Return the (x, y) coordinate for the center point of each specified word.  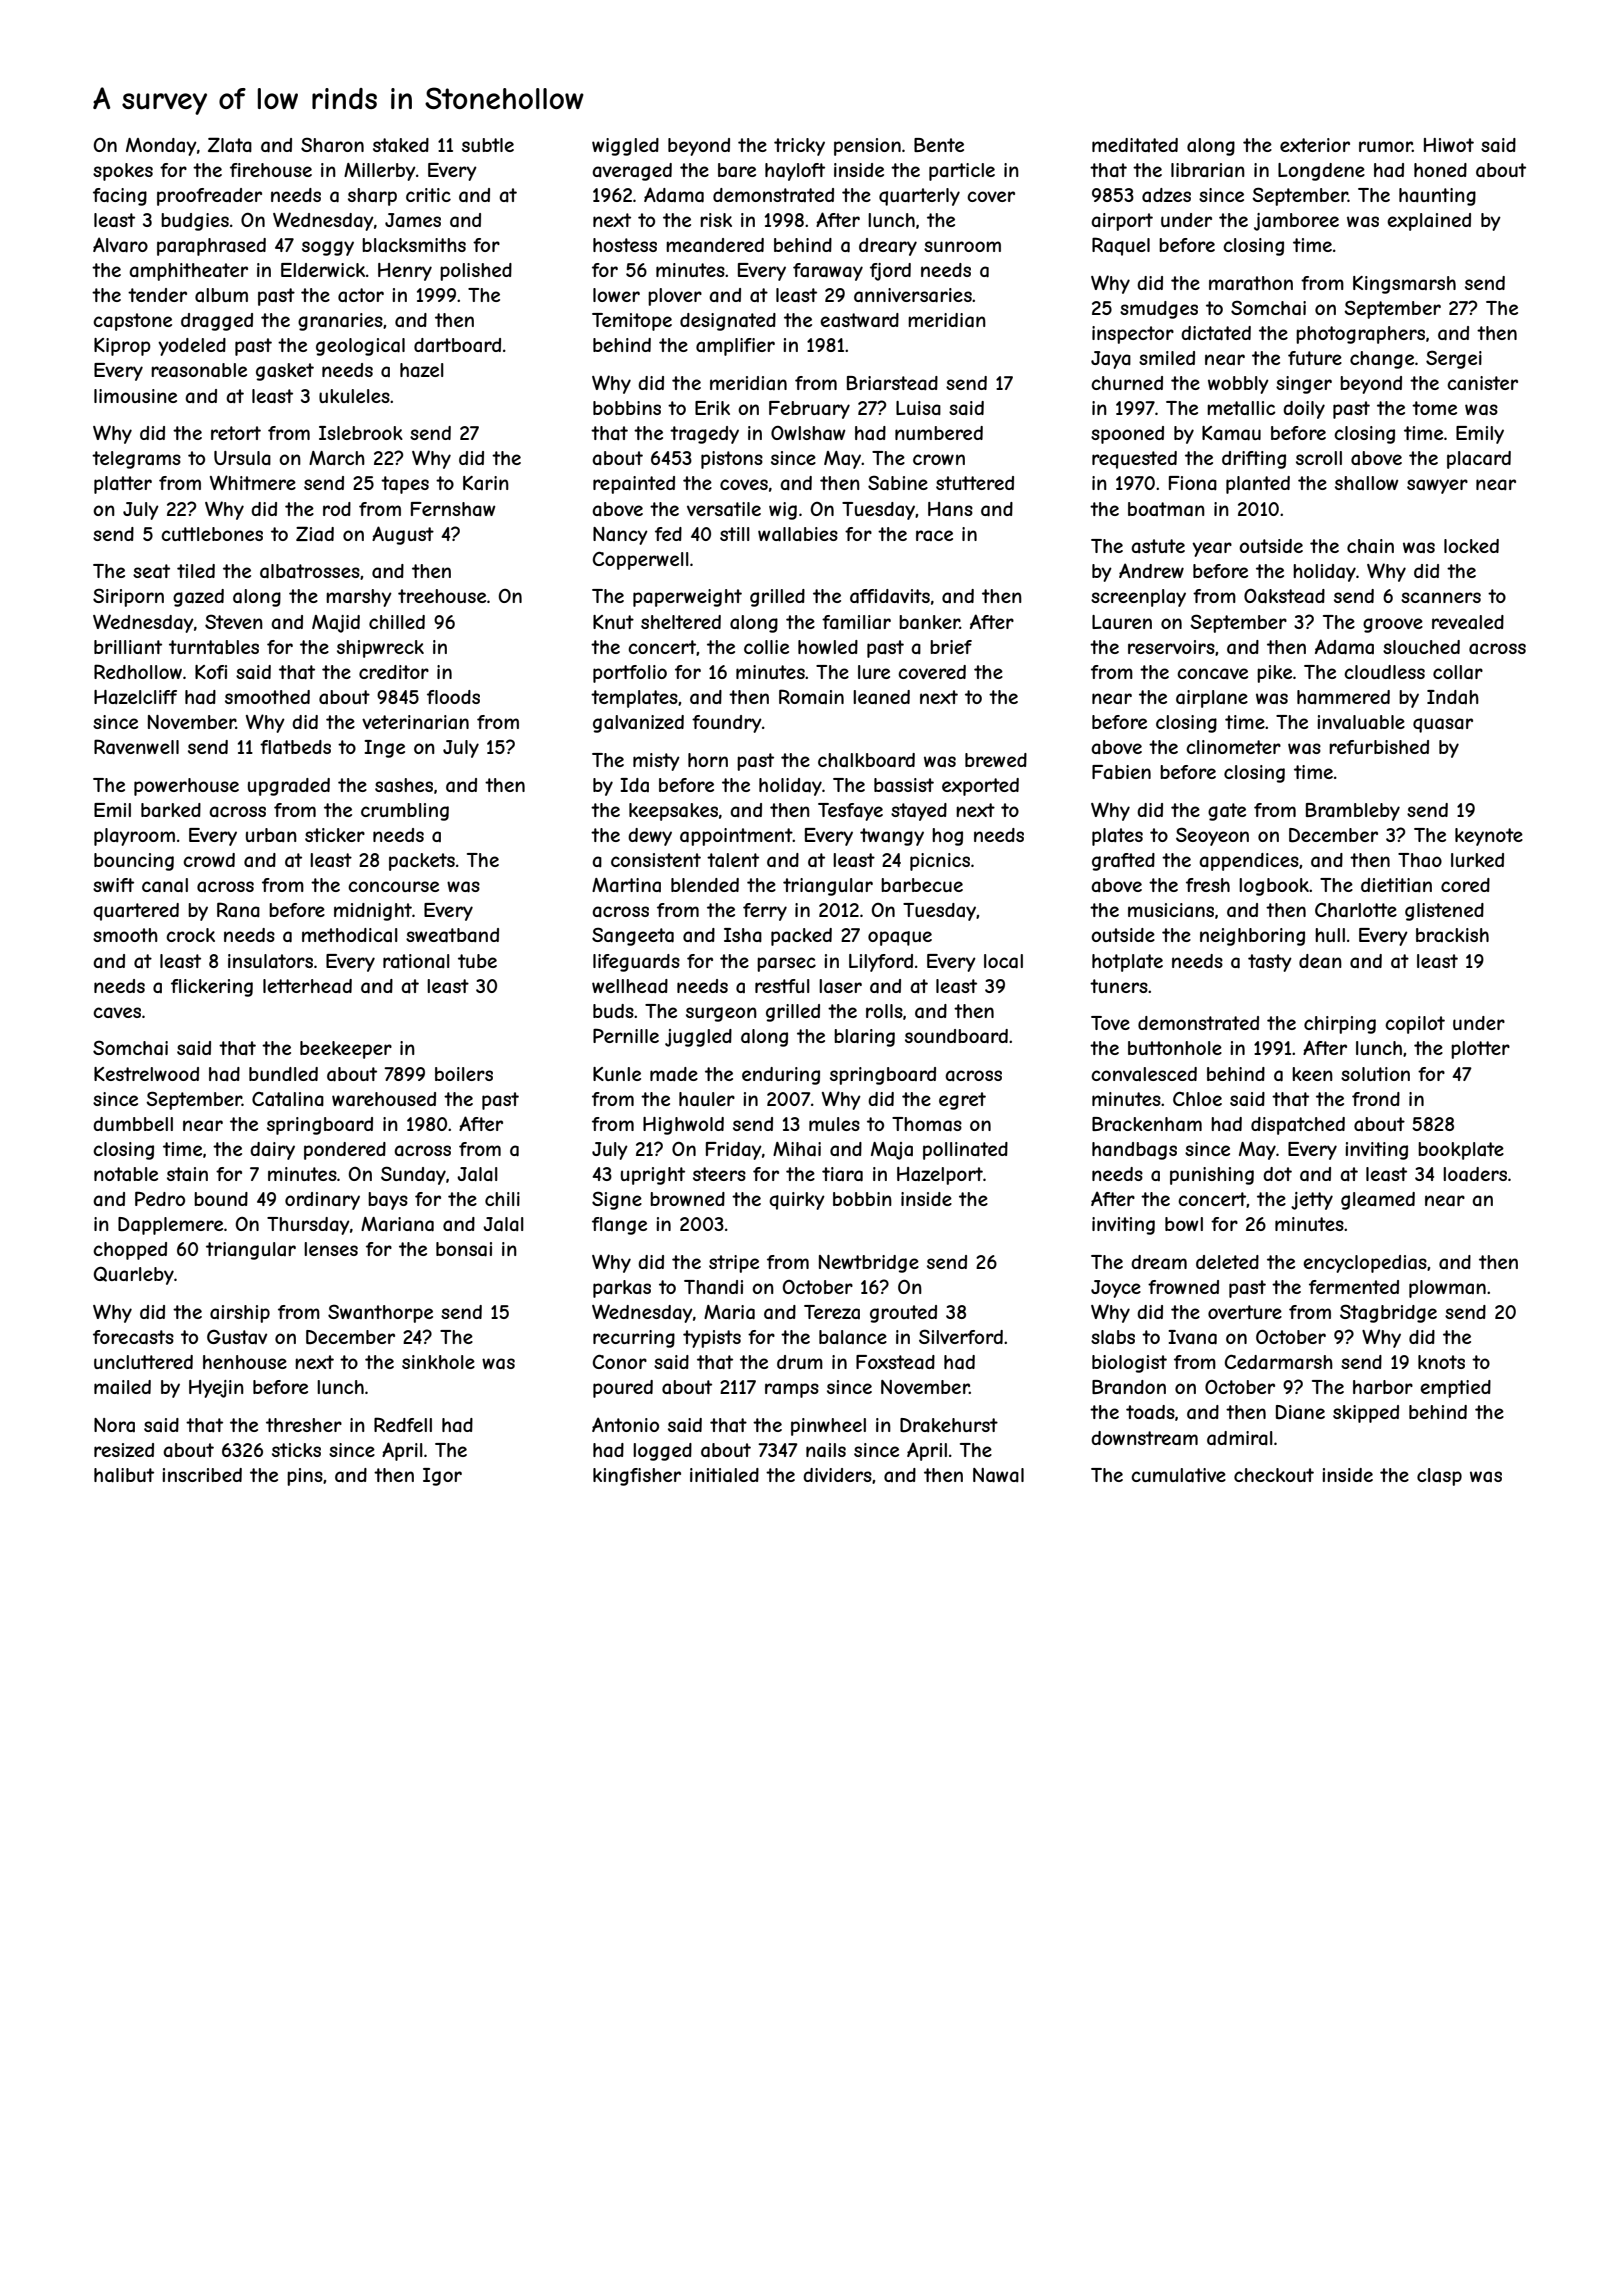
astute (1158, 546)
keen (1312, 1074)
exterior (1315, 145)
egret (962, 1101)
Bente (939, 145)
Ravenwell (136, 747)
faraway (828, 272)
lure (874, 672)
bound (221, 1199)
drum (800, 1362)
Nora (114, 1425)
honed (1440, 170)
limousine (135, 396)
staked (401, 145)
